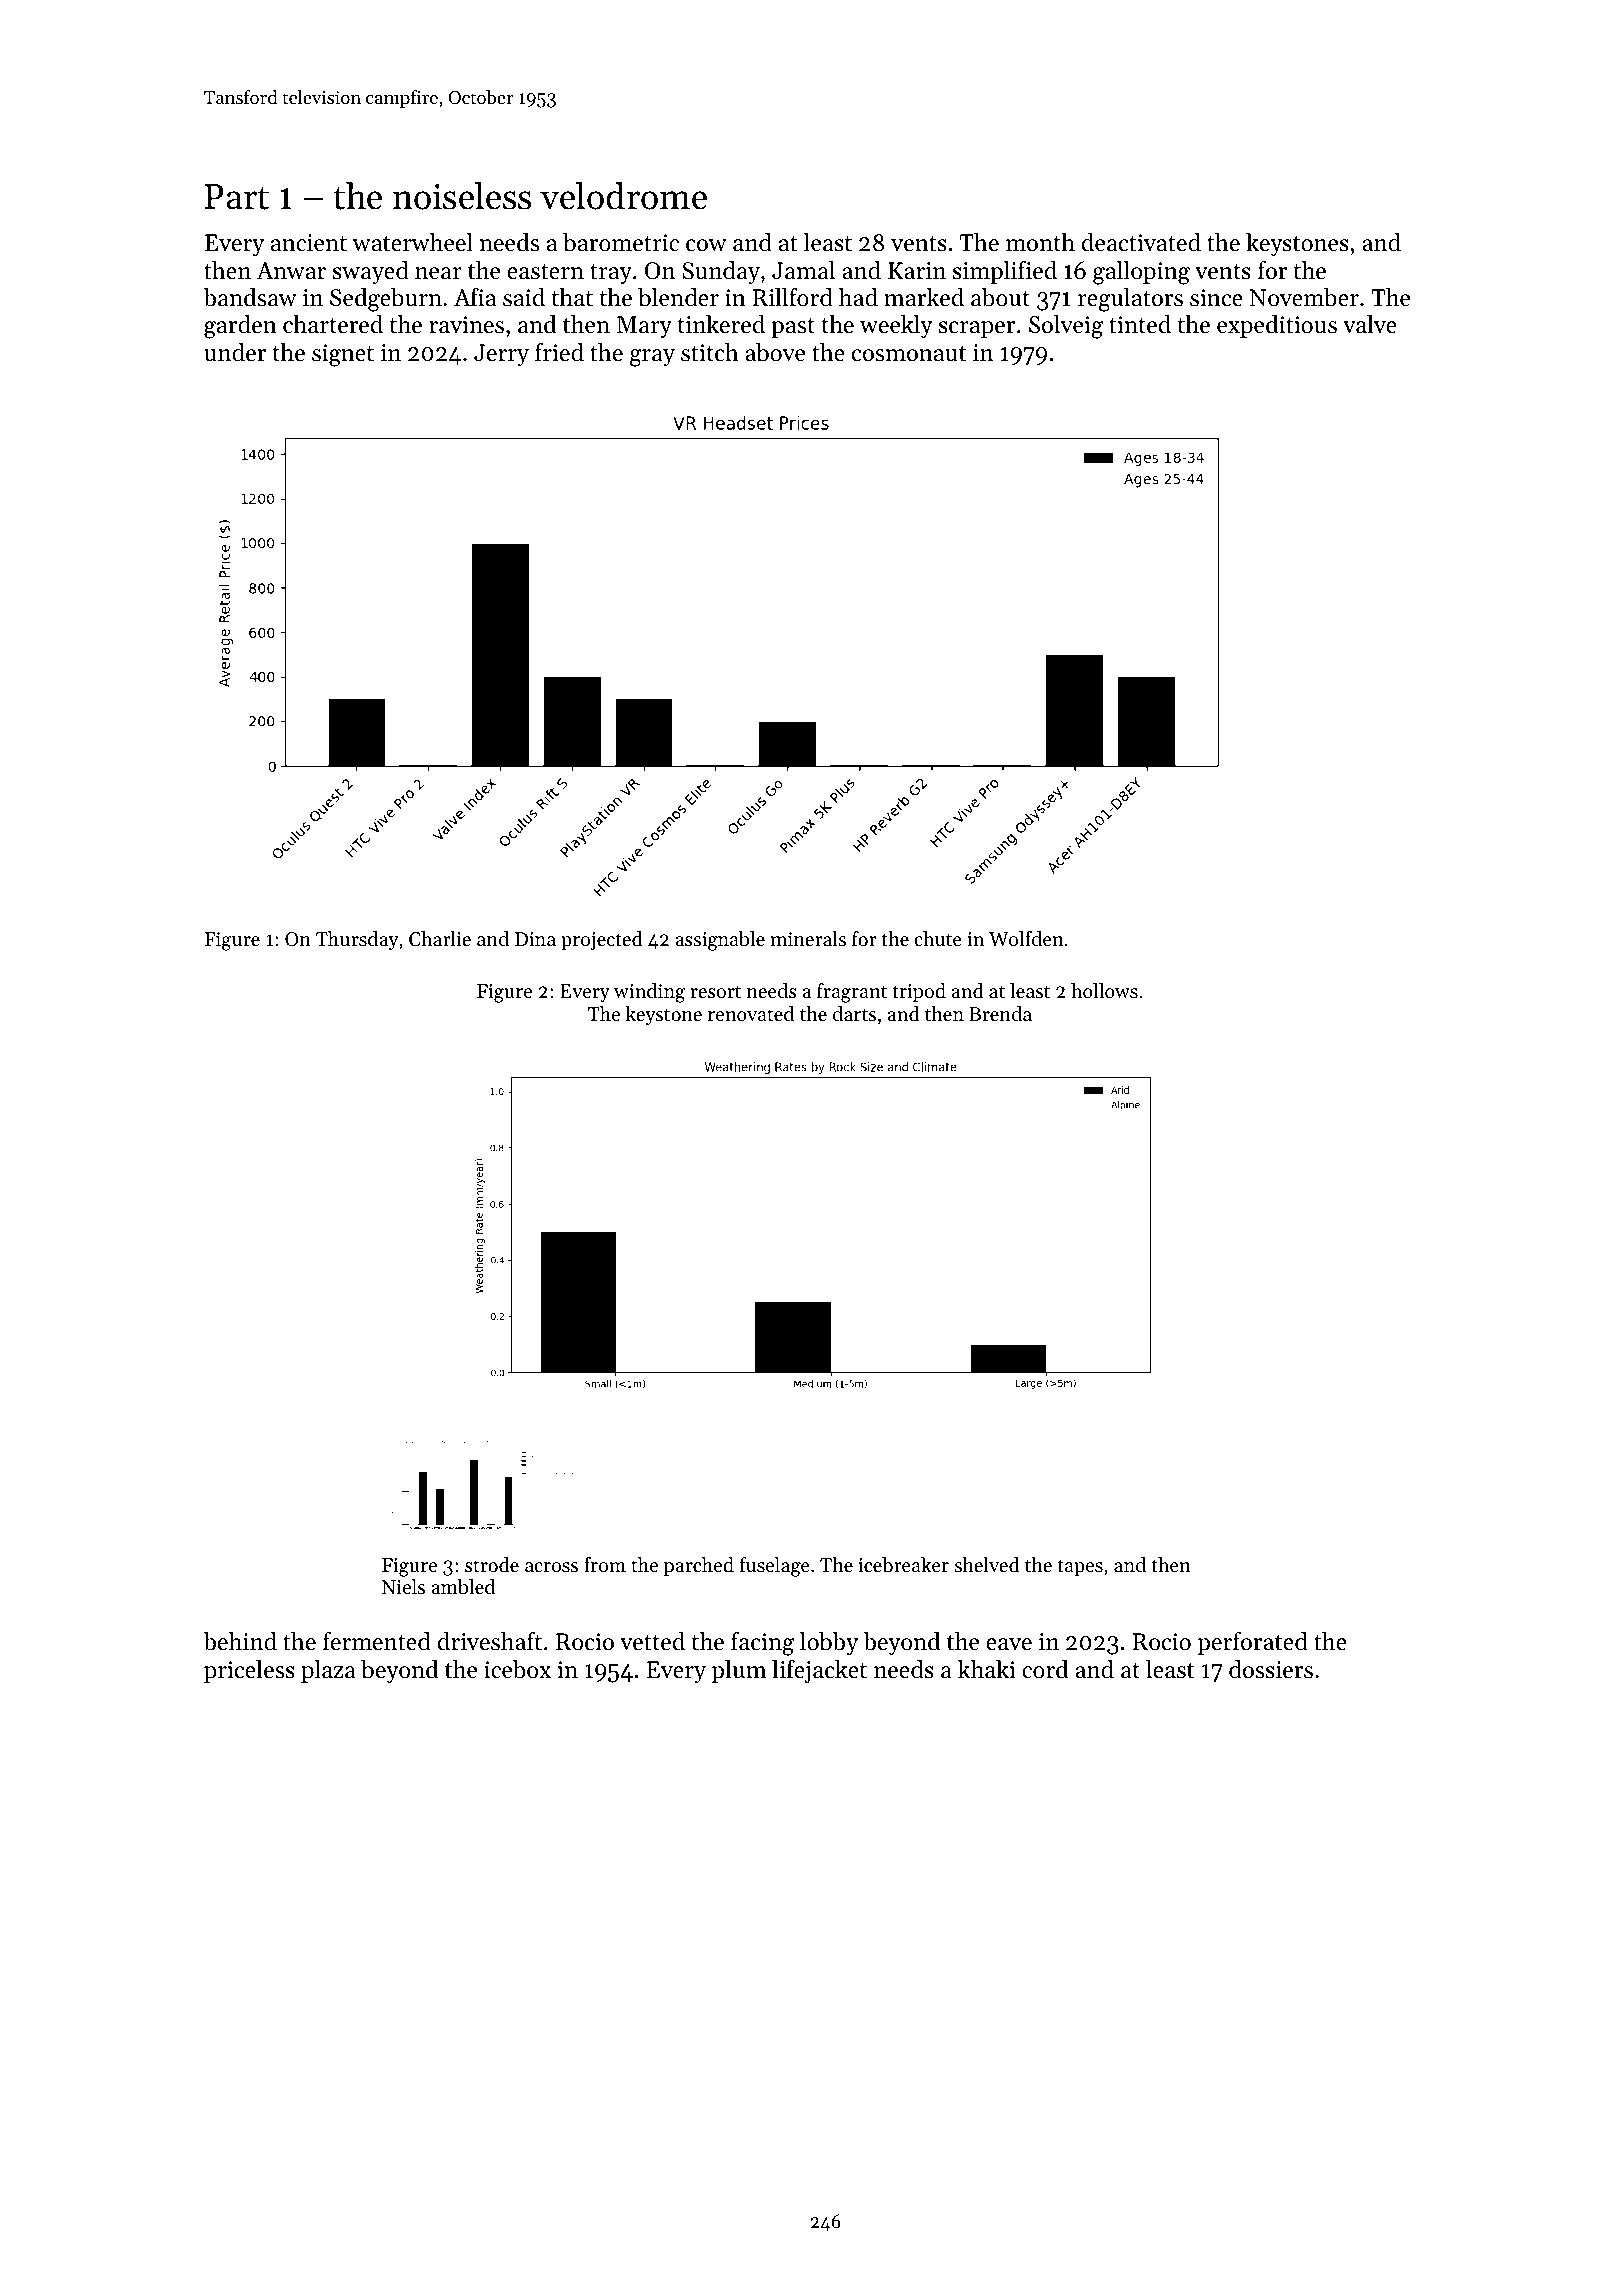 Image resolution: width=1620 pixels, height=2292 pixels. I want to click on Jamal, so click(803, 270).
